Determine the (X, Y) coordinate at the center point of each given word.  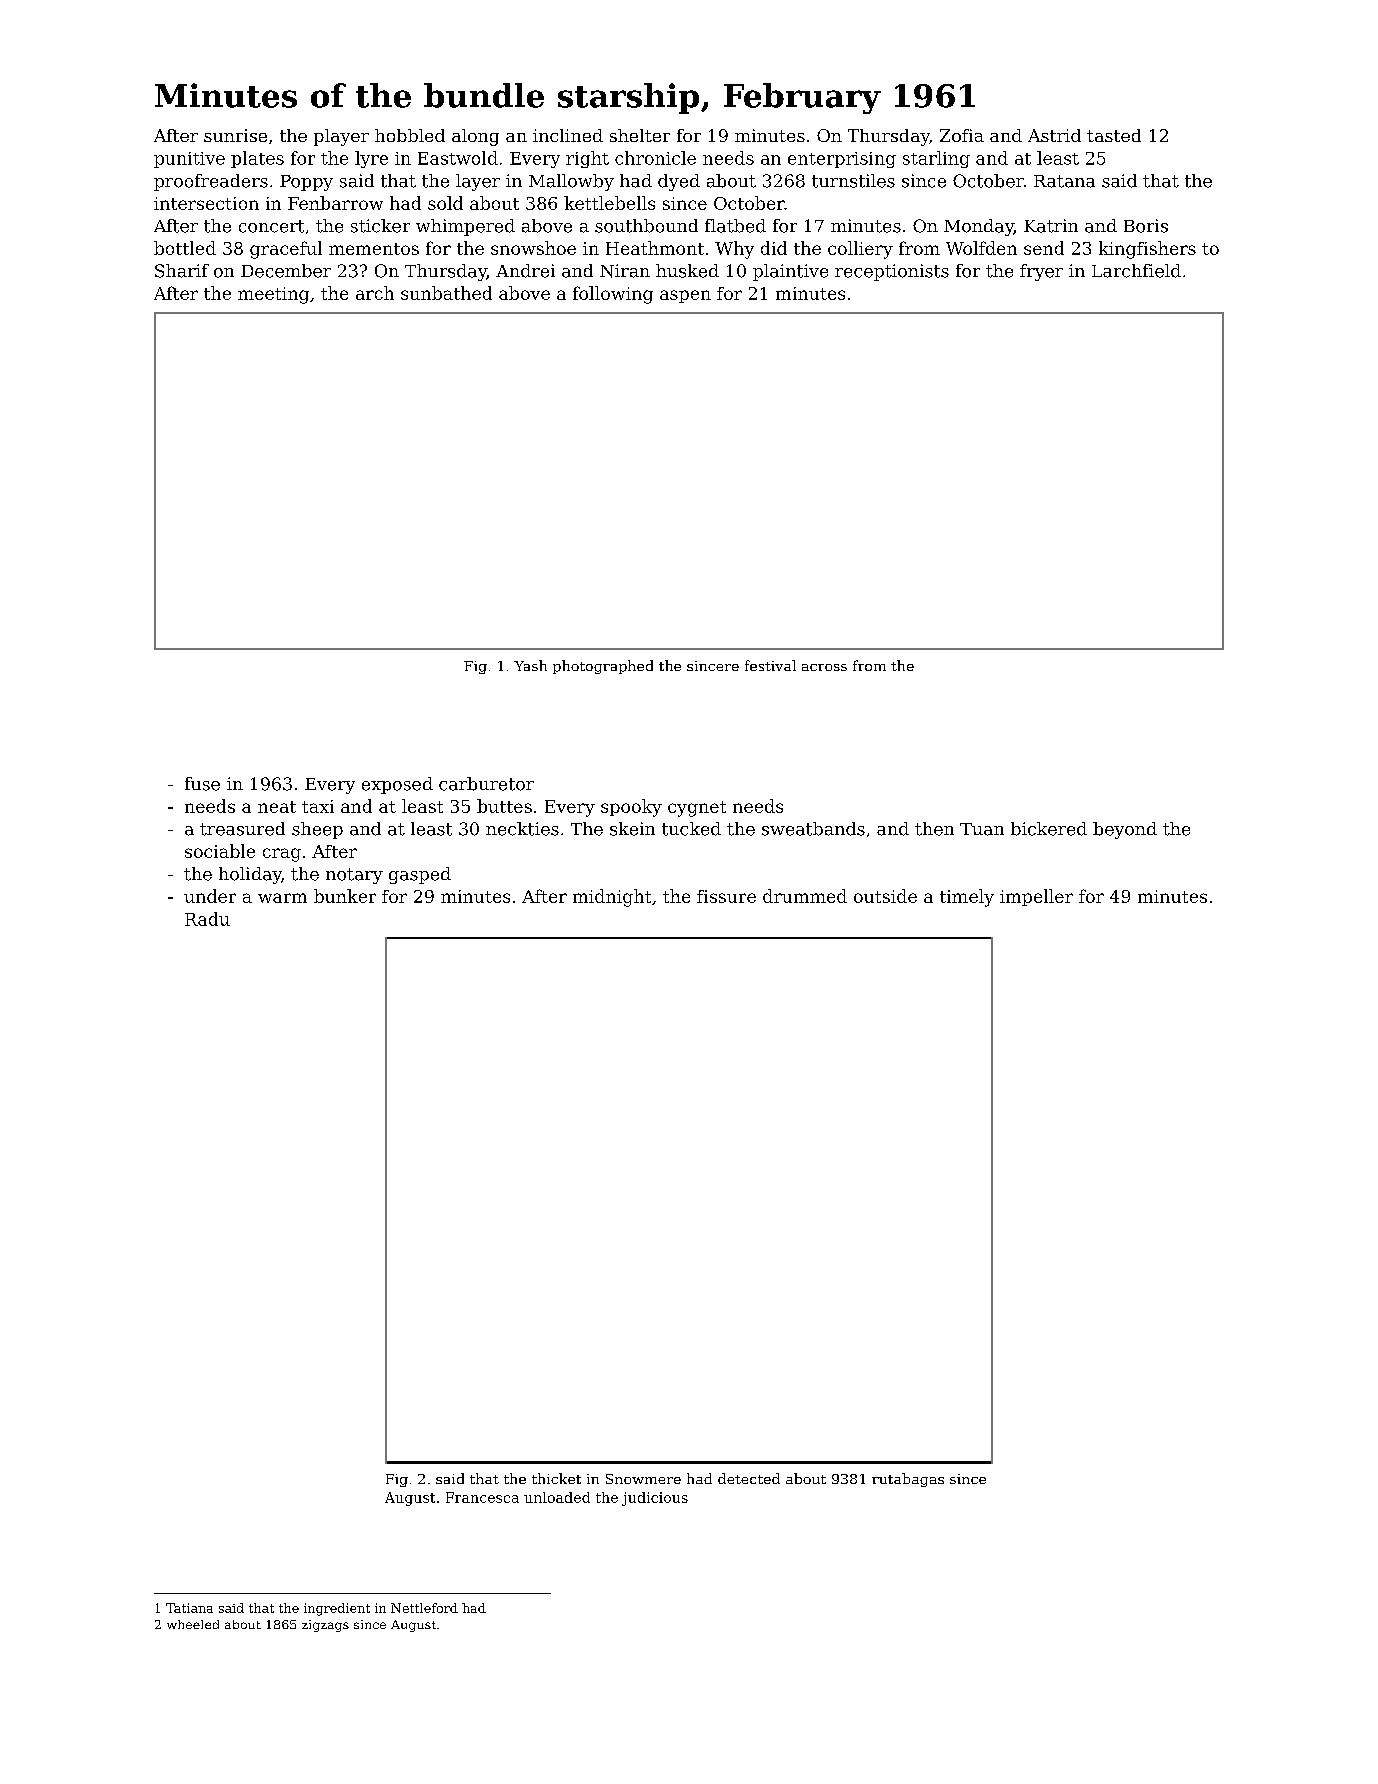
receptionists (892, 272)
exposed (397, 785)
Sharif (182, 271)
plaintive (790, 272)
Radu (207, 919)
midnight (612, 898)
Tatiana (189, 1608)
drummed (805, 896)
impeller (1036, 897)
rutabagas (908, 1480)
